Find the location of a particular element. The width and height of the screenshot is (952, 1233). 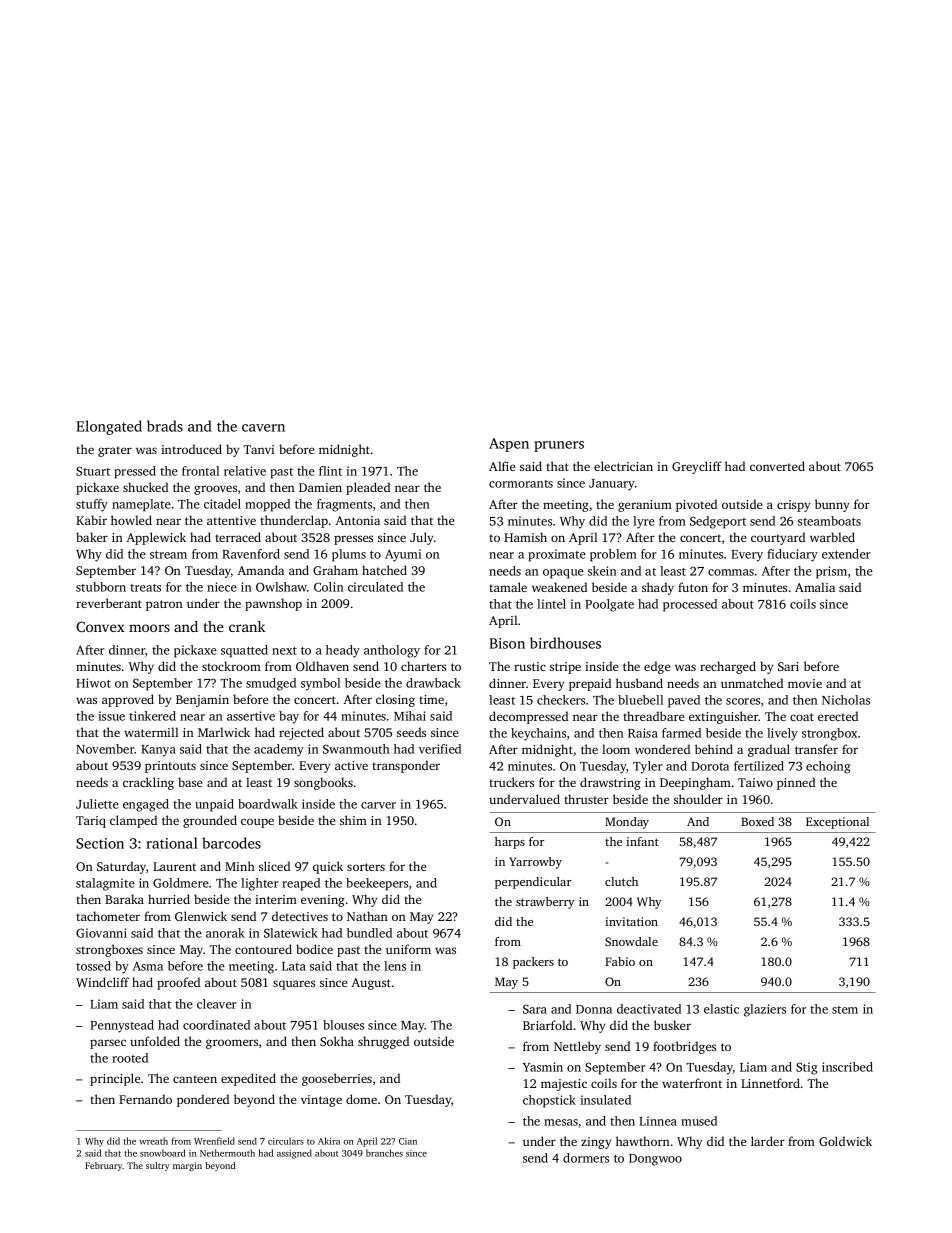

Aspen is located at coordinates (509, 445).
